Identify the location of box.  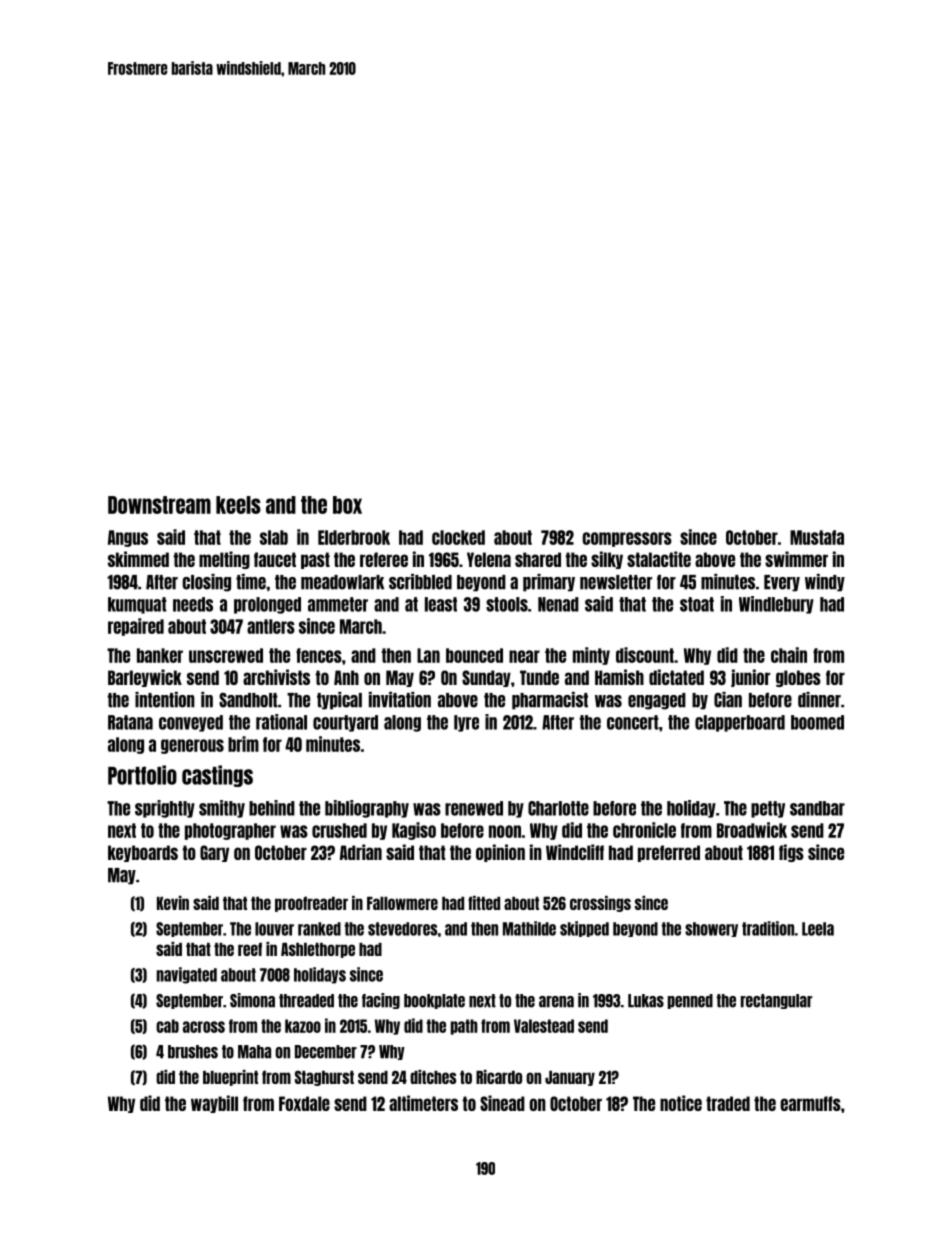
(347, 505).
